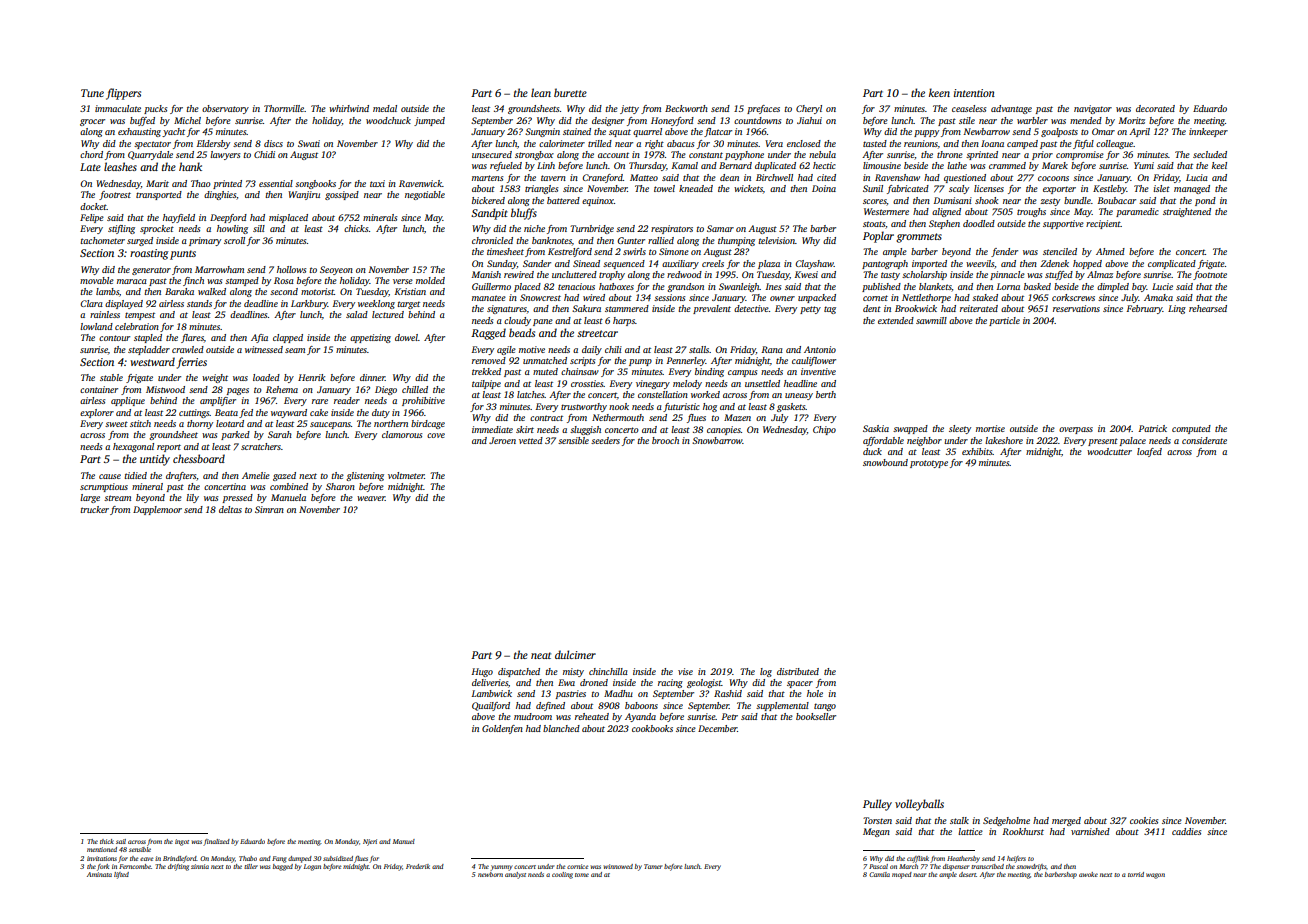 Image resolution: width=1308 pixels, height=924 pixels. I want to click on loafed, so click(1149, 452).
